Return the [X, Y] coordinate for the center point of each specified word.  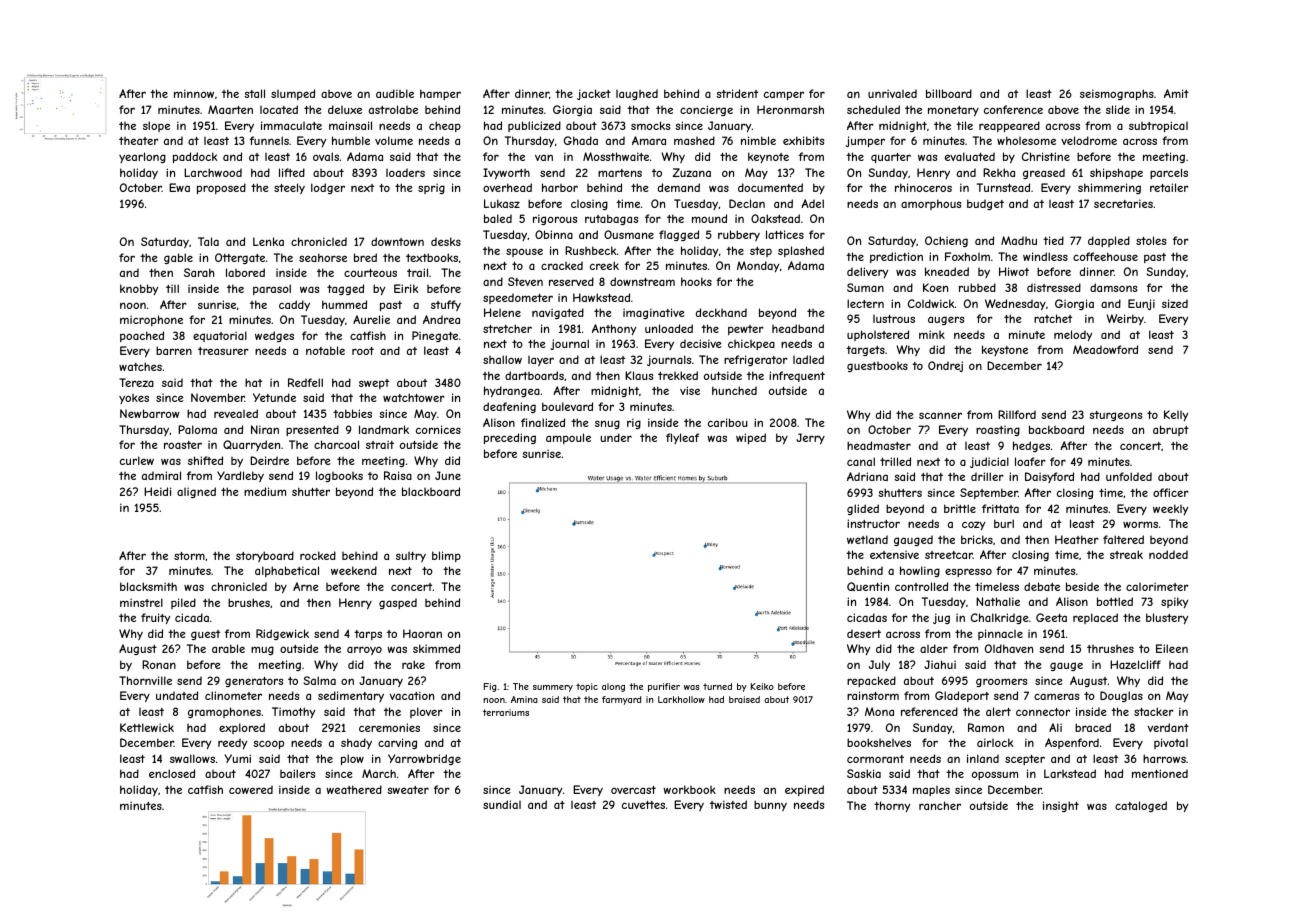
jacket [594, 94]
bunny [770, 805]
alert [998, 711]
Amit [1176, 93]
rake [413, 664]
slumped [293, 94]
